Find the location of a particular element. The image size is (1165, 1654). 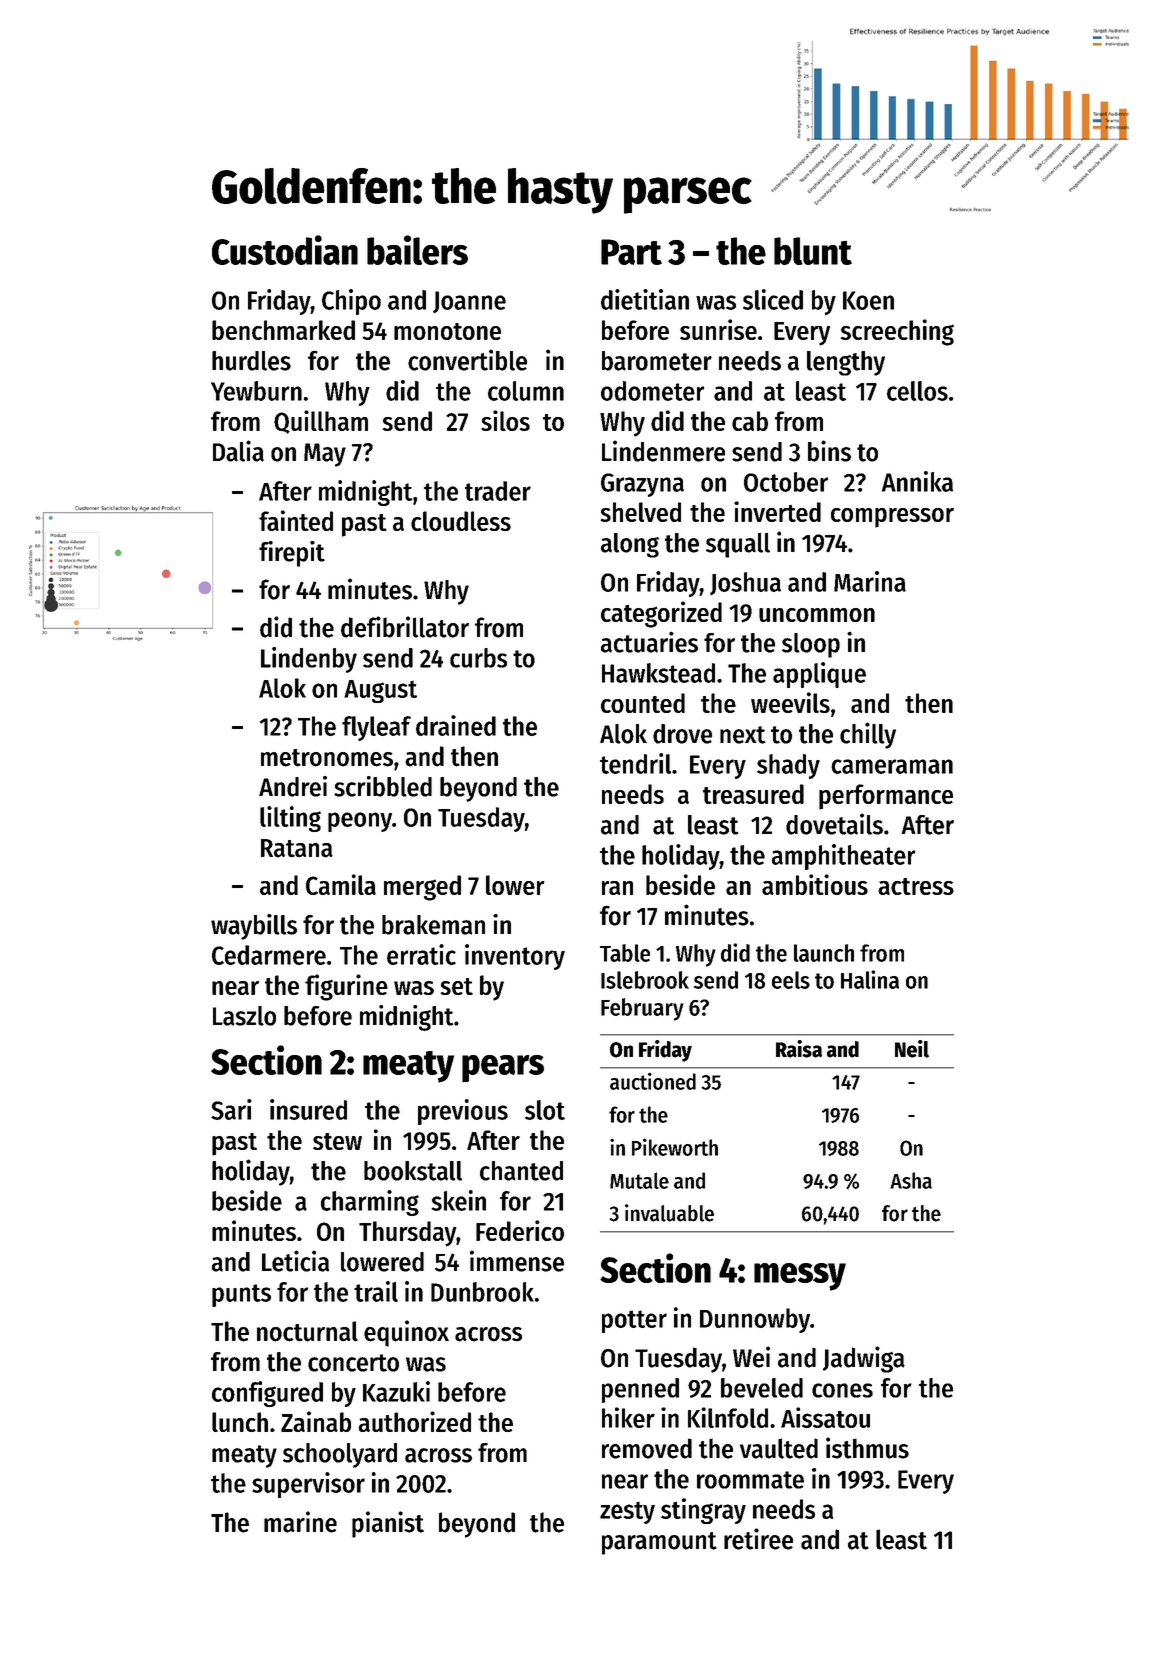

previous is located at coordinates (463, 1112).
